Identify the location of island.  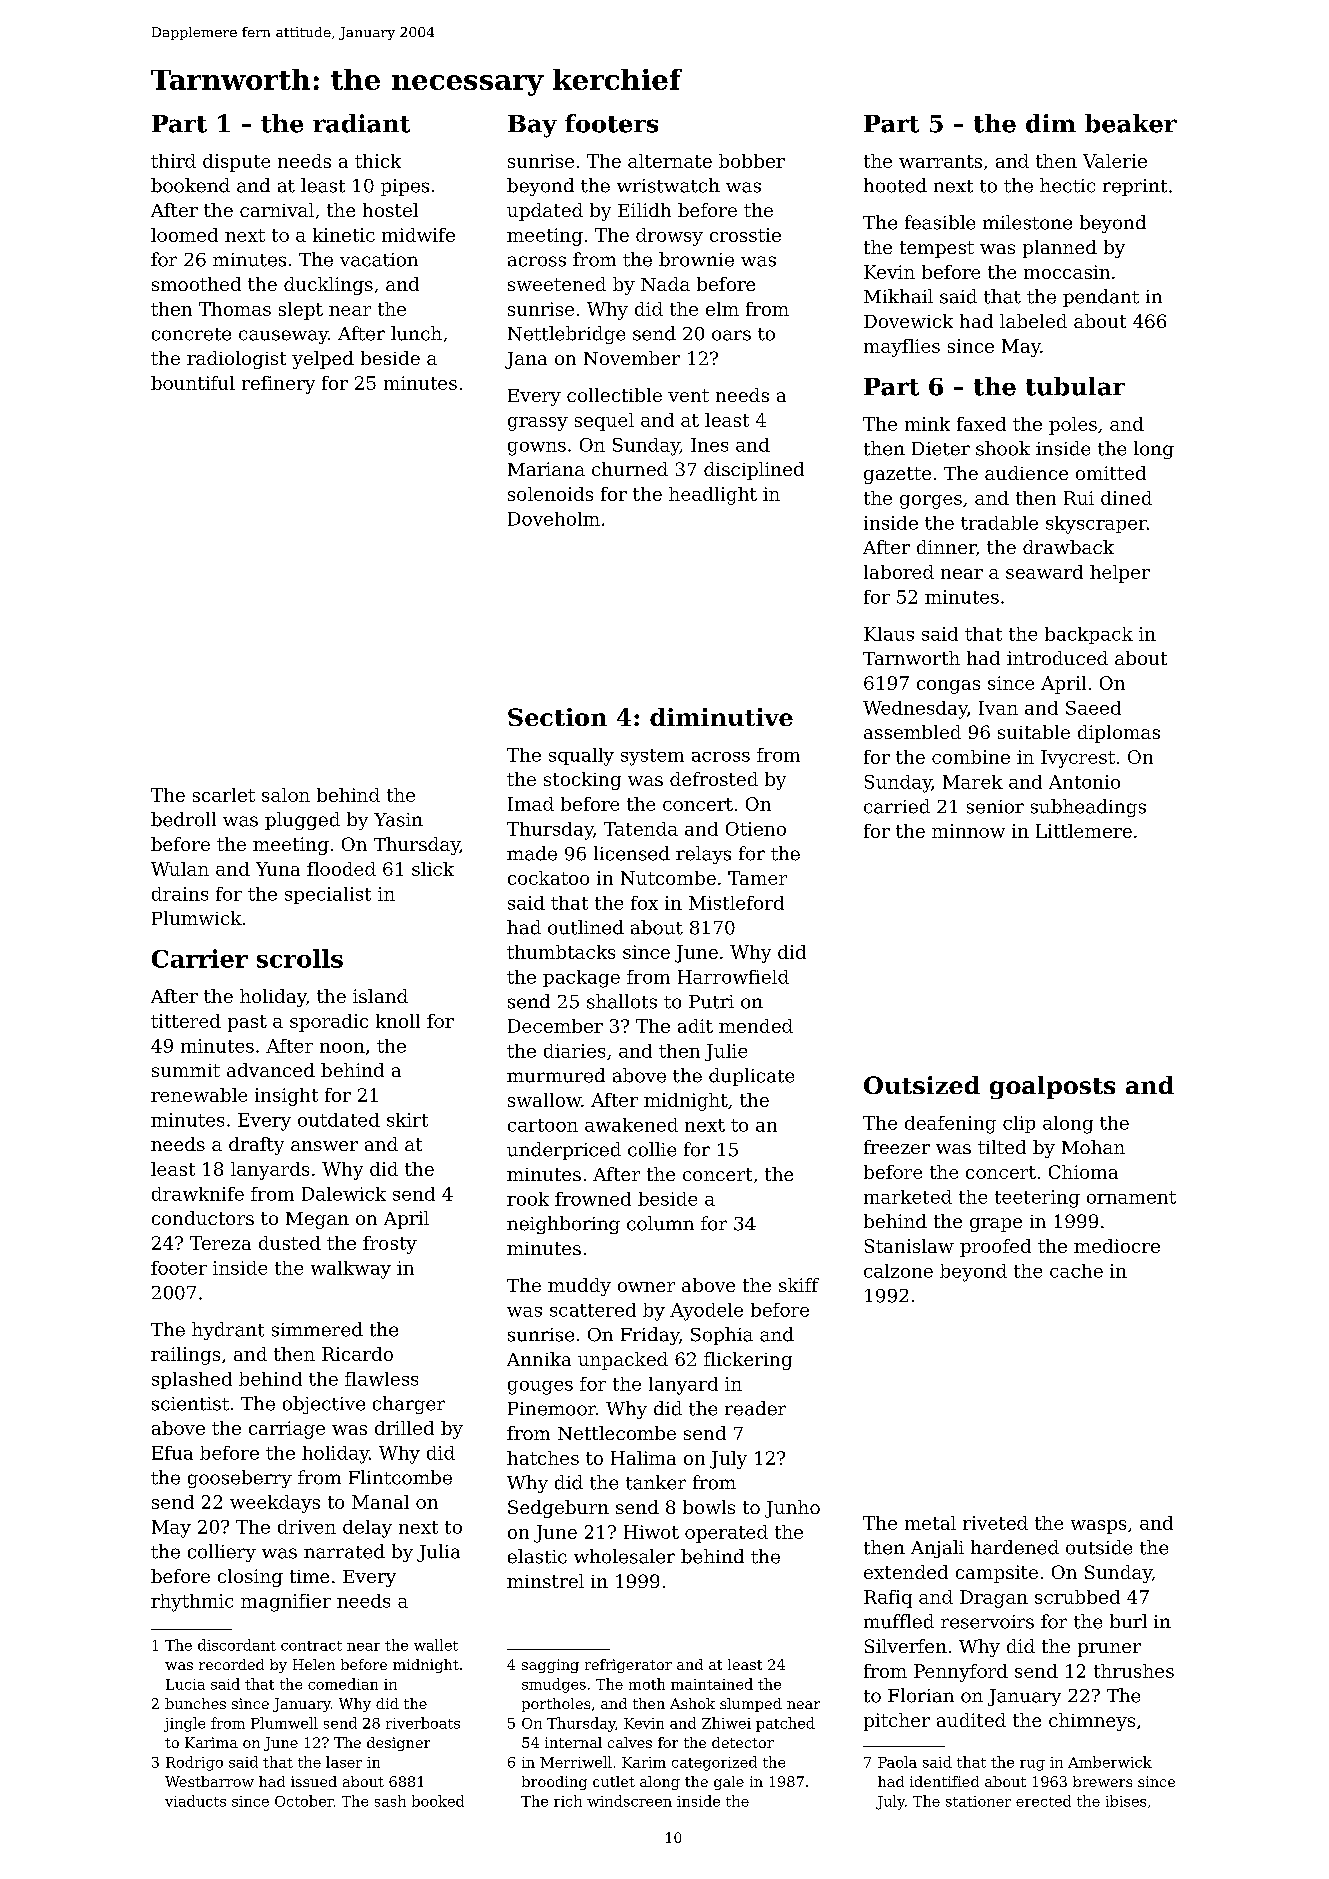
(380, 996).
